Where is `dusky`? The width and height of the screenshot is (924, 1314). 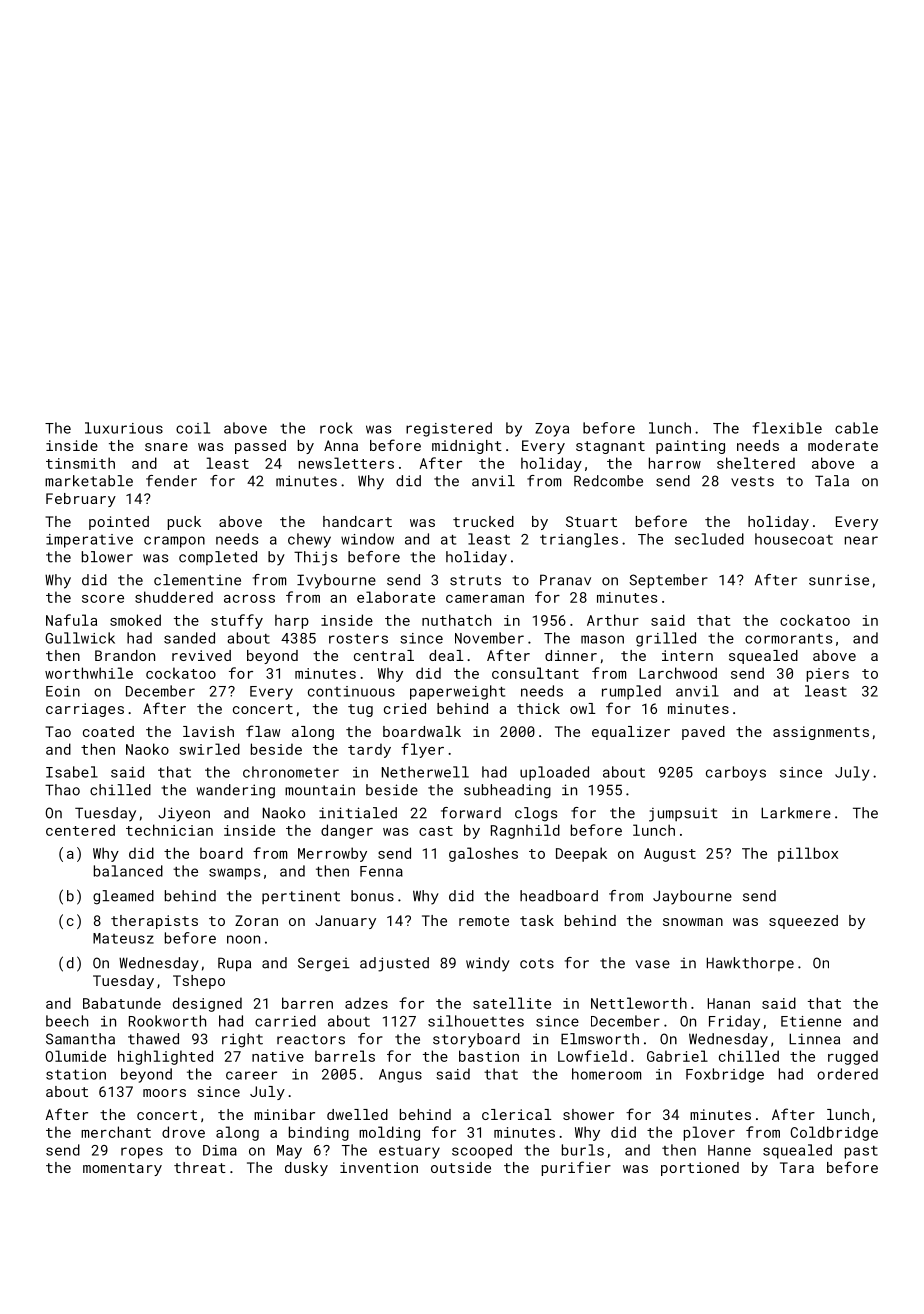
dusky is located at coordinates (306, 1169).
